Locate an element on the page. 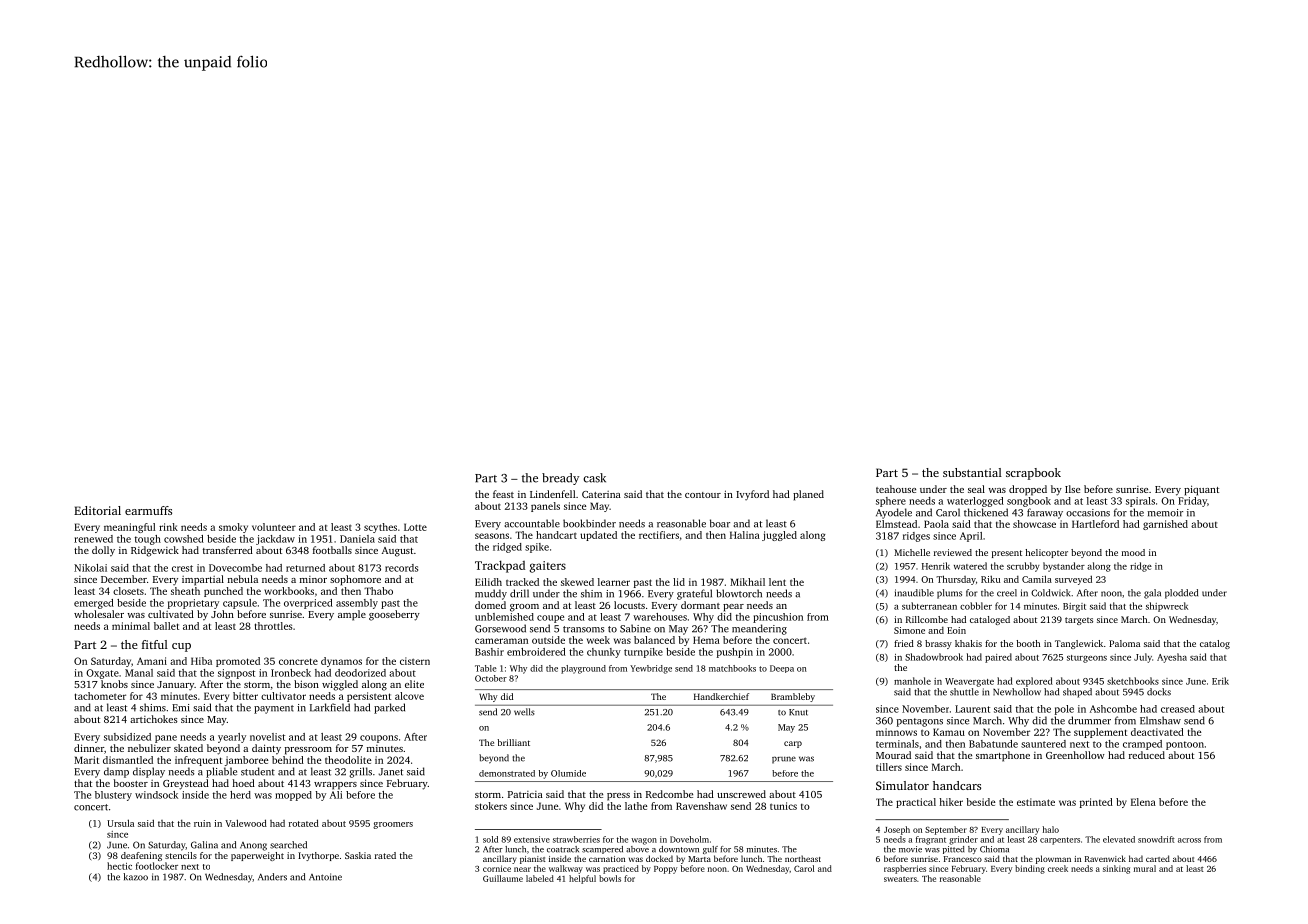  garnished is located at coordinates (1165, 525).
